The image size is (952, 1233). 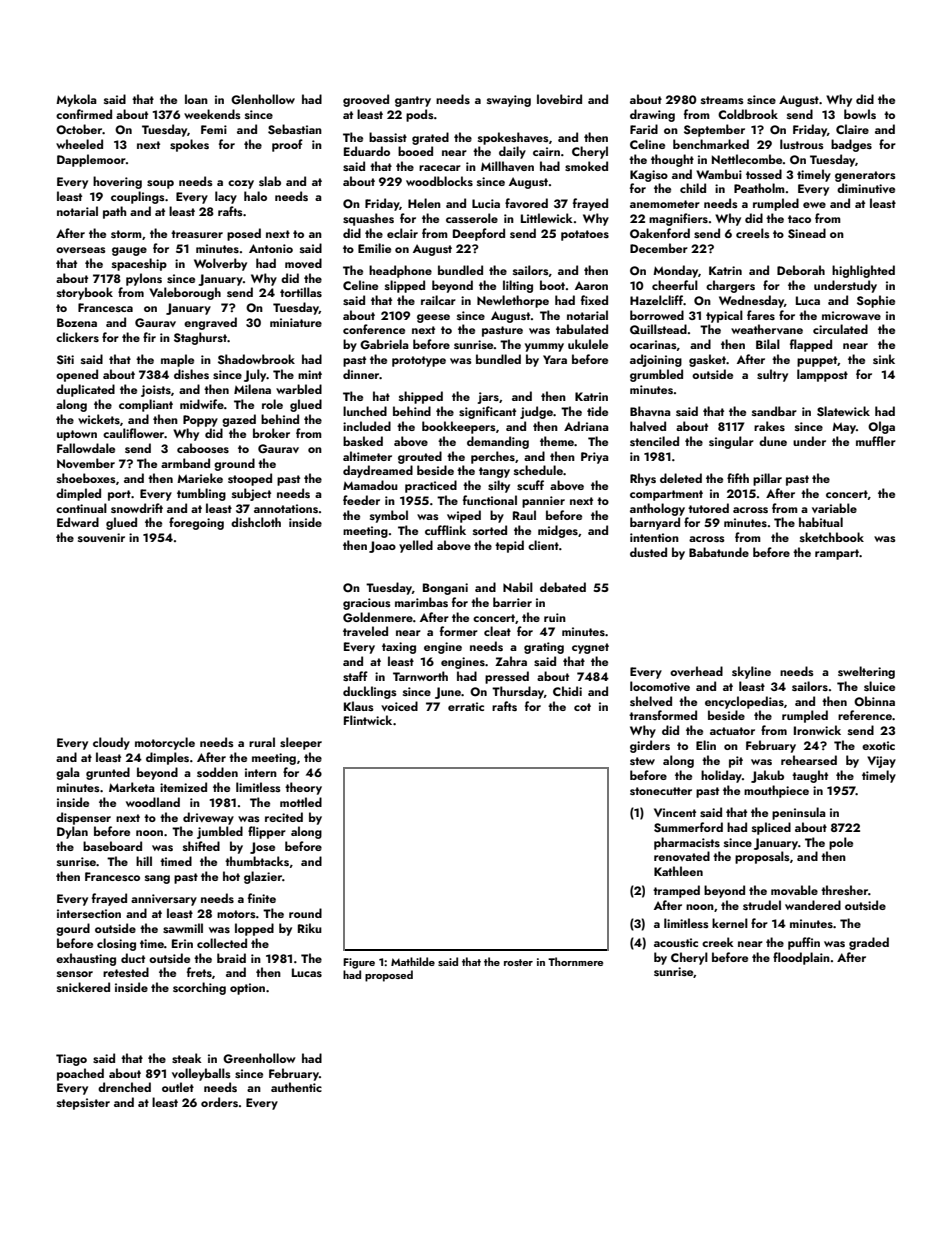 I want to click on Siti, so click(x=65, y=359).
